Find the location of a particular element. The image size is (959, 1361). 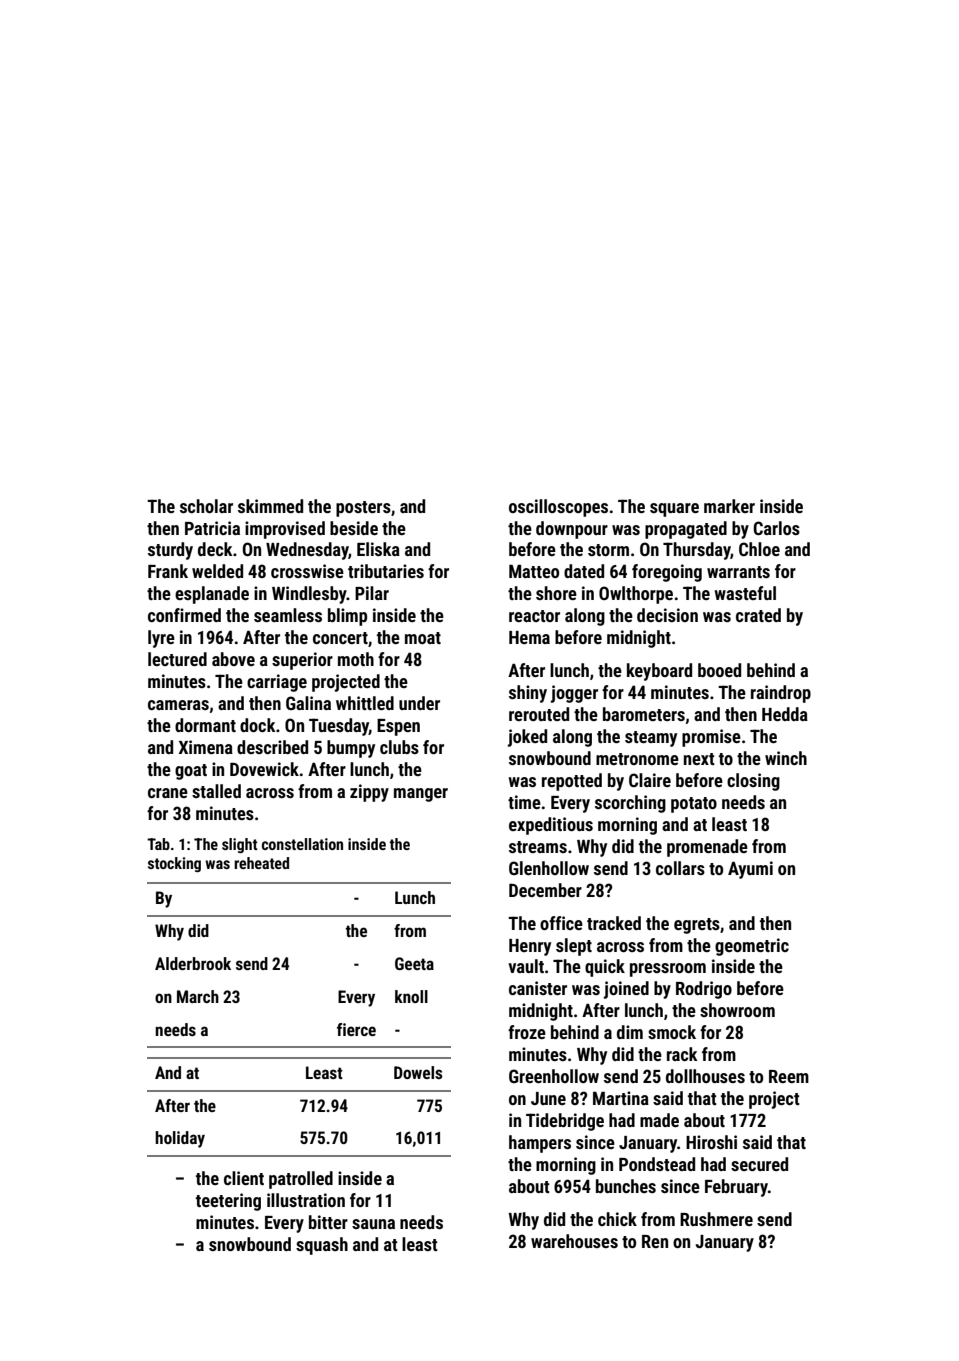

scholar is located at coordinates (206, 506).
